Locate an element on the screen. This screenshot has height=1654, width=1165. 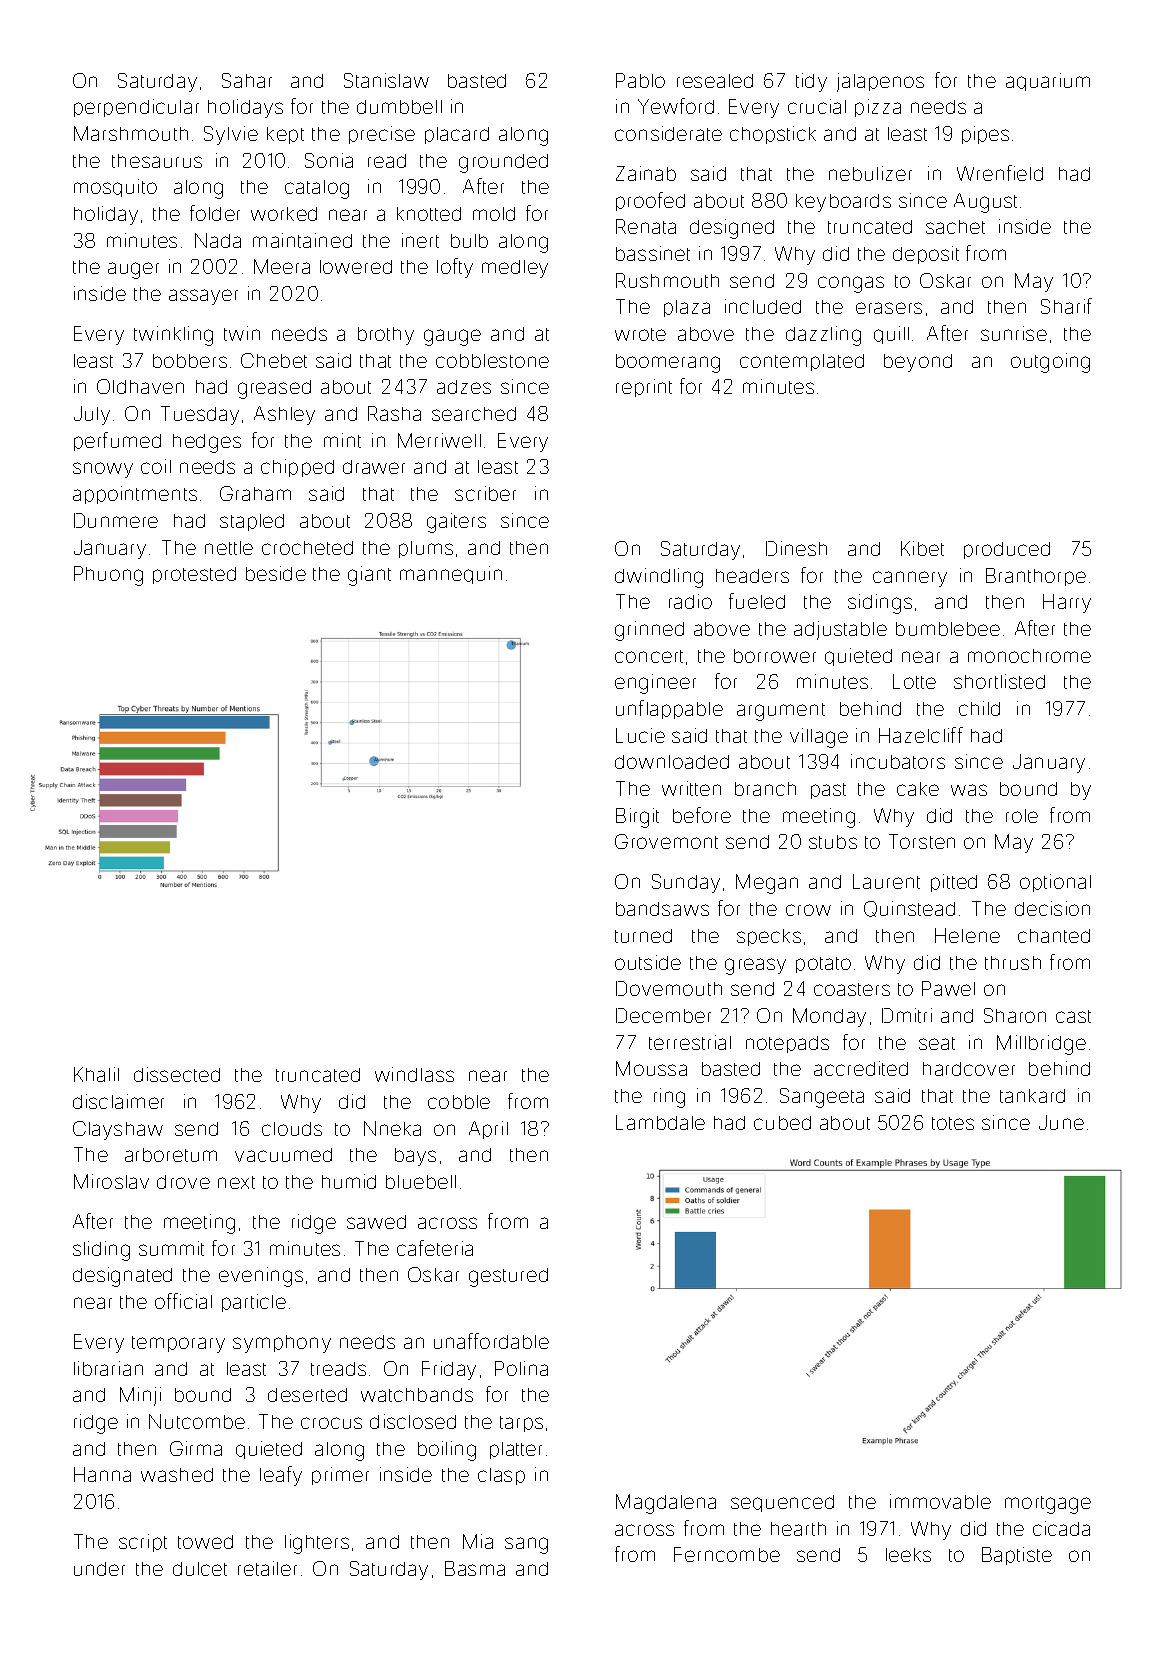
outgoing is located at coordinates (1050, 363).
